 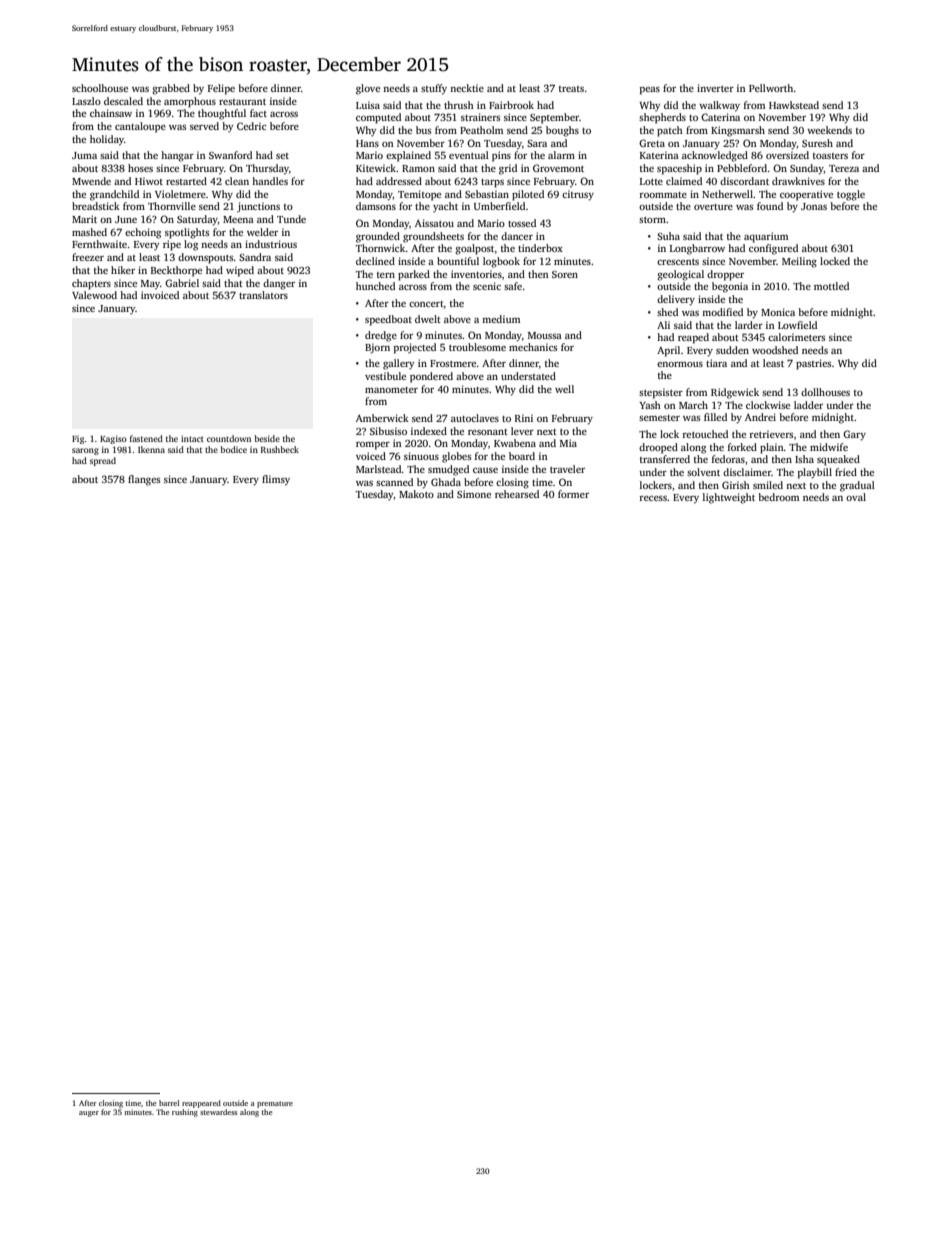 I want to click on Meena, so click(x=238, y=219).
